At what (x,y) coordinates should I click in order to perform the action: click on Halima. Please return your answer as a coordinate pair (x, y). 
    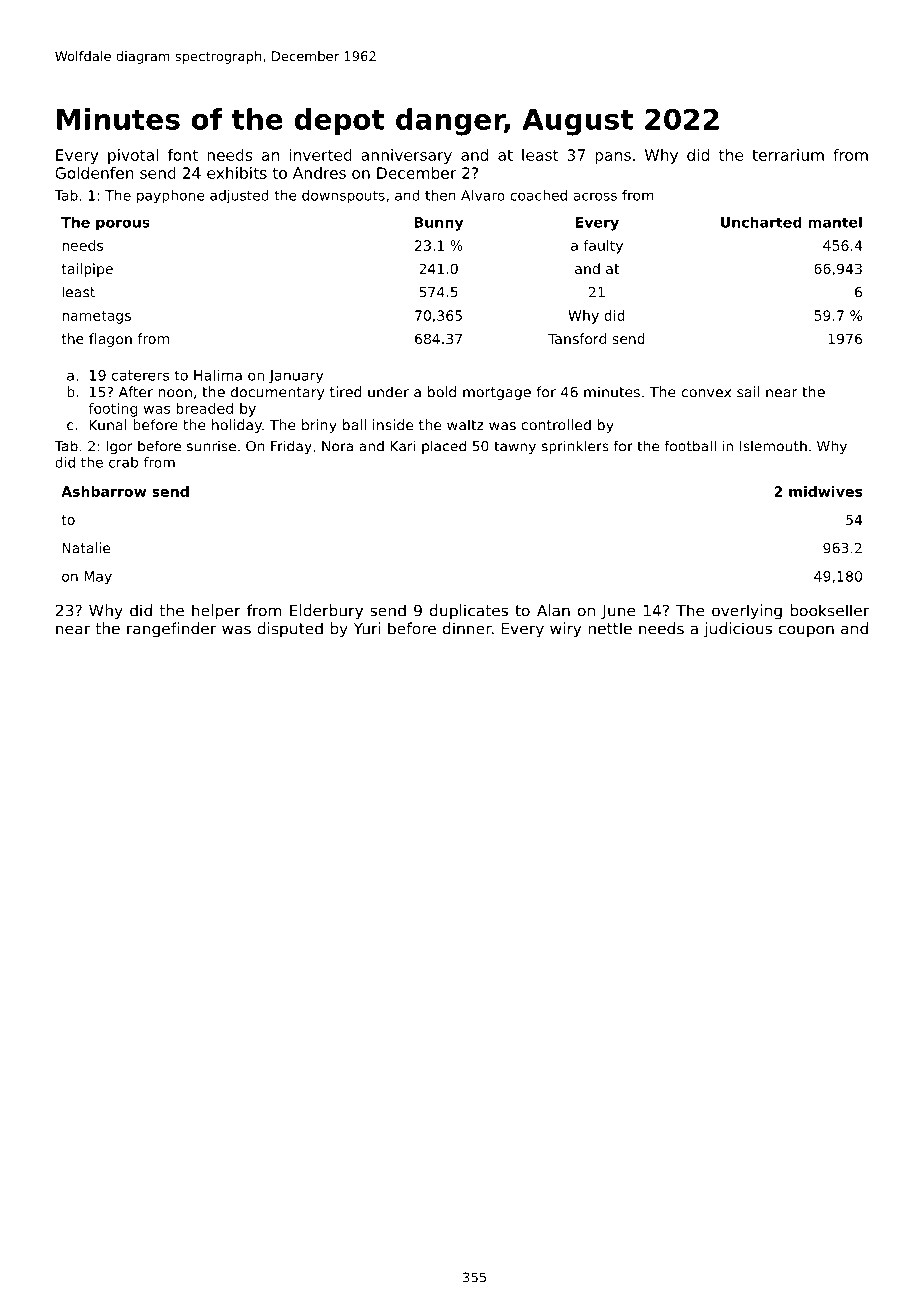
    Looking at the image, I should click on (218, 375).
